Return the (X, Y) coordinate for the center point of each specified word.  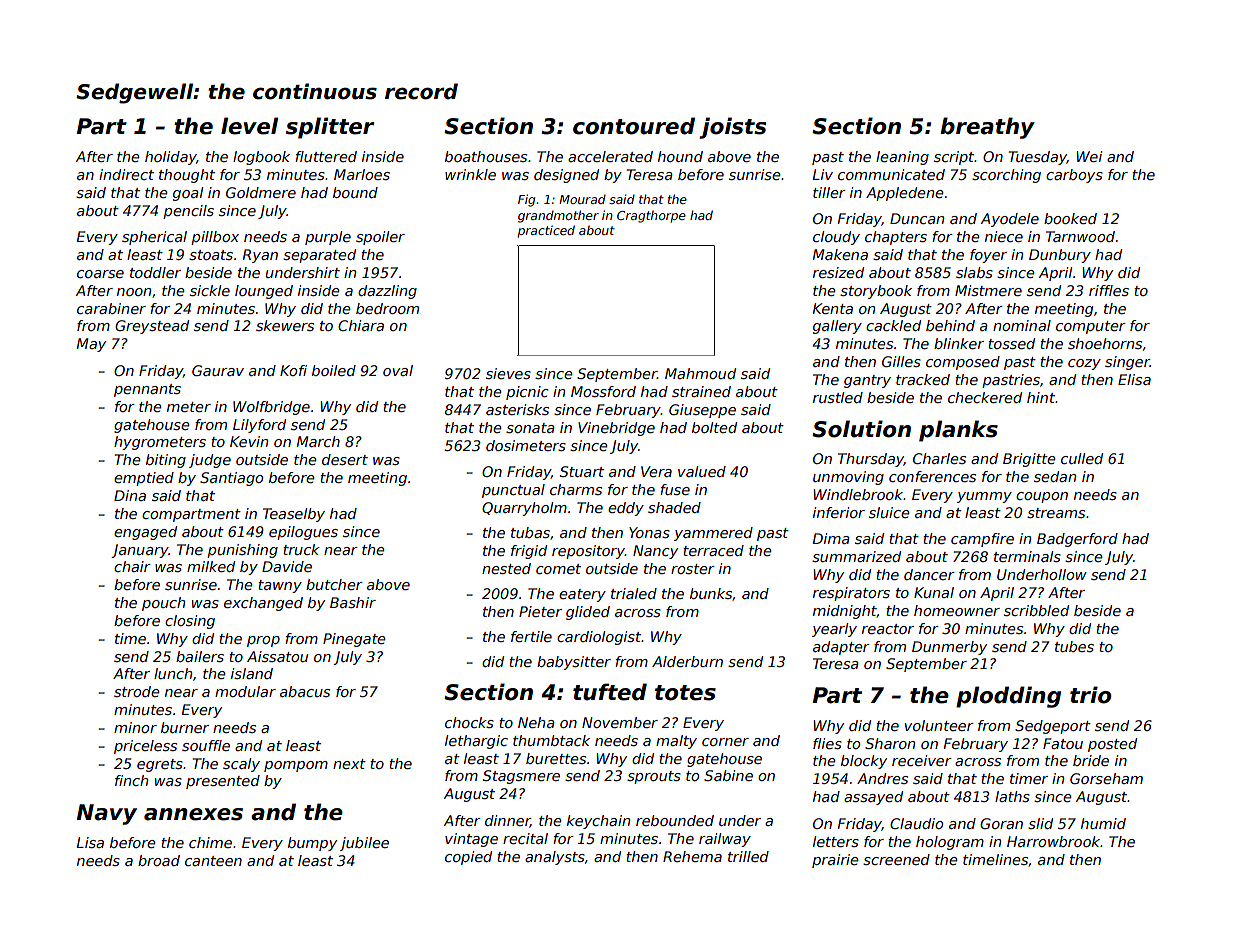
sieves (508, 373)
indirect (126, 174)
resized (838, 272)
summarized (856, 556)
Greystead (152, 327)
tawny (280, 586)
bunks (711, 593)
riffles (1109, 290)
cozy (1084, 364)
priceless (145, 747)
